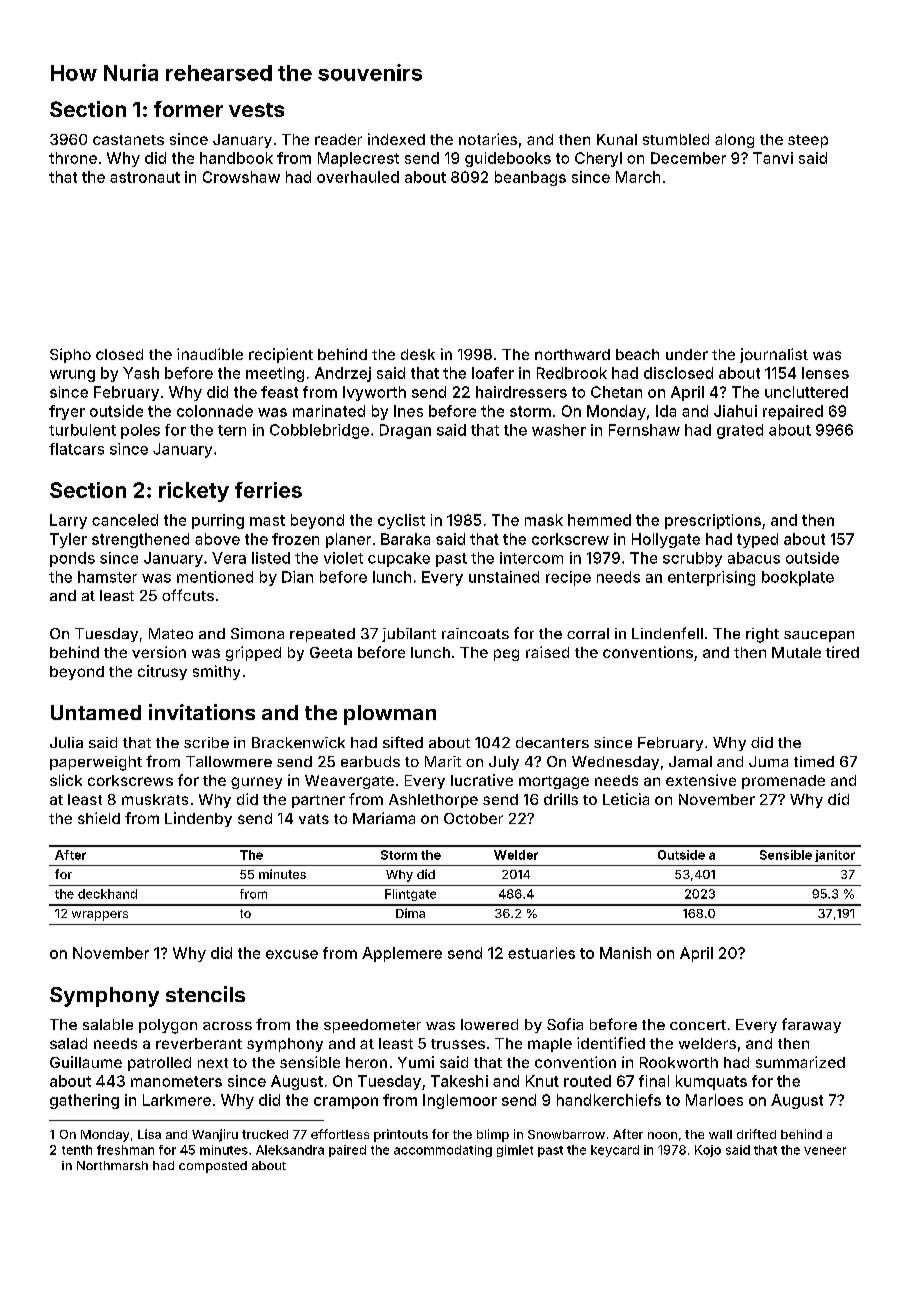  What do you see at coordinates (256, 110) in the screenshot?
I see `vests` at bounding box center [256, 110].
